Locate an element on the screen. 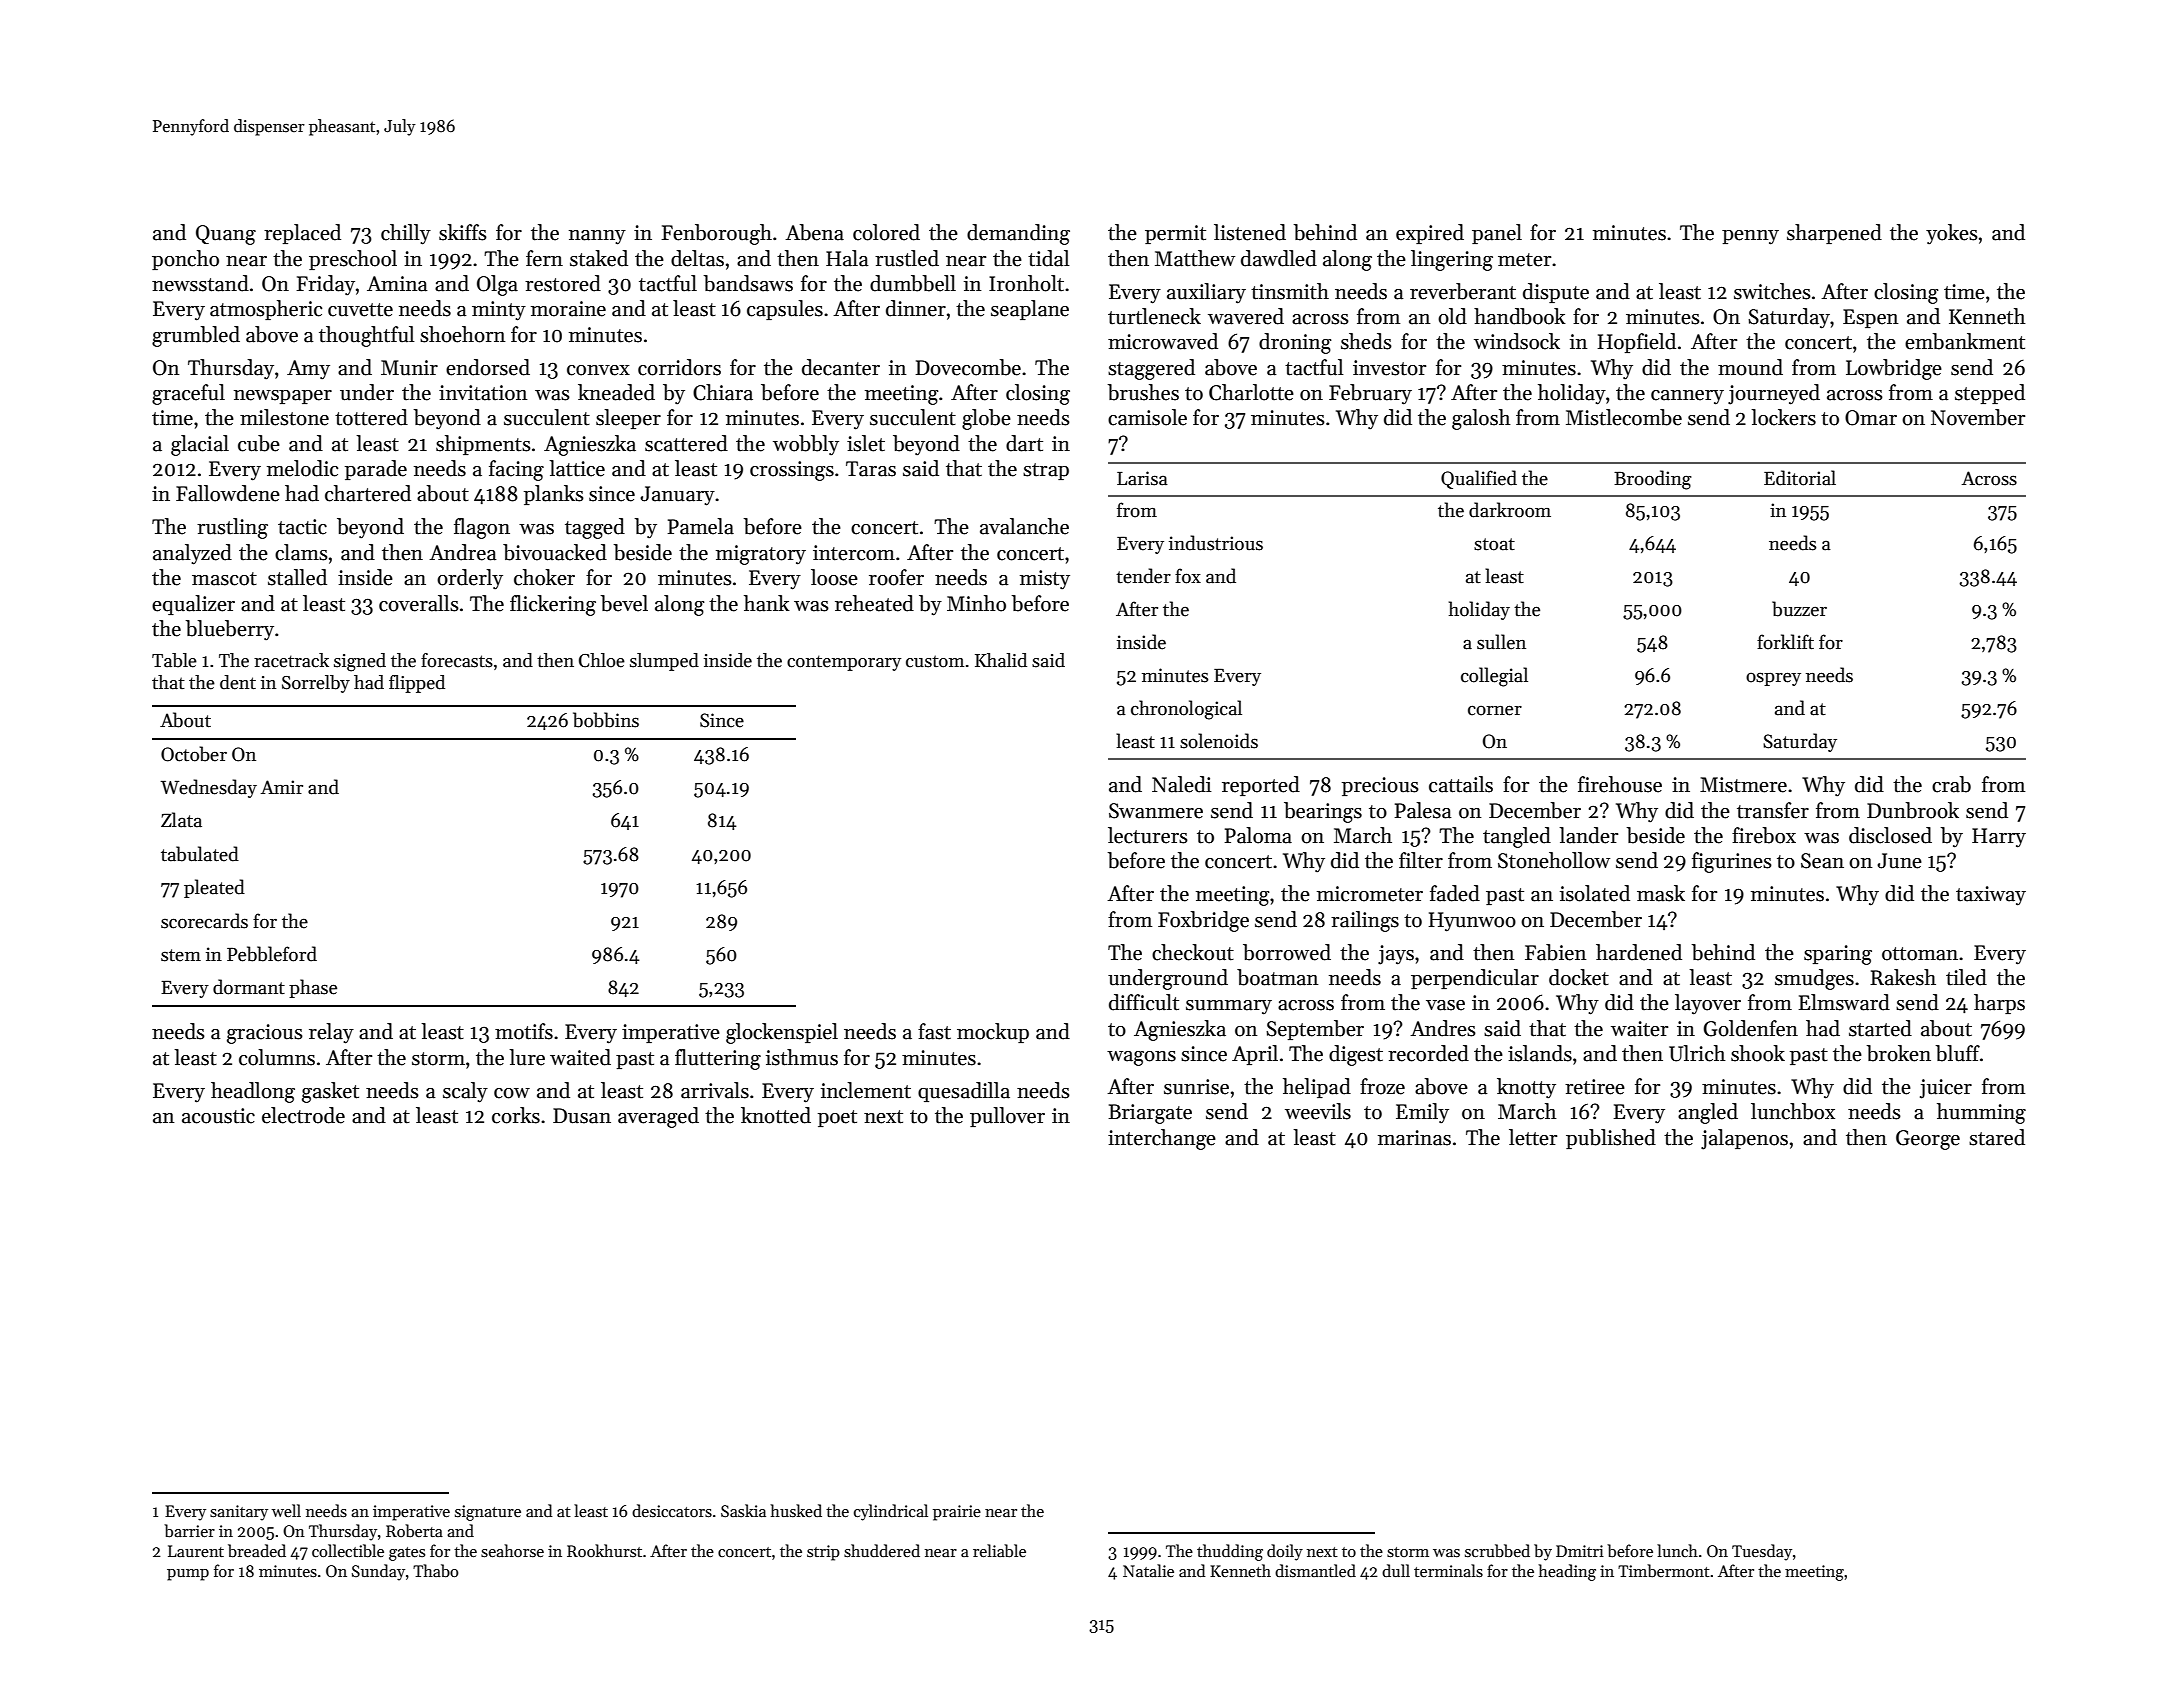 The image size is (2178, 1683). kneaded is located at coordinates (616, 392).
